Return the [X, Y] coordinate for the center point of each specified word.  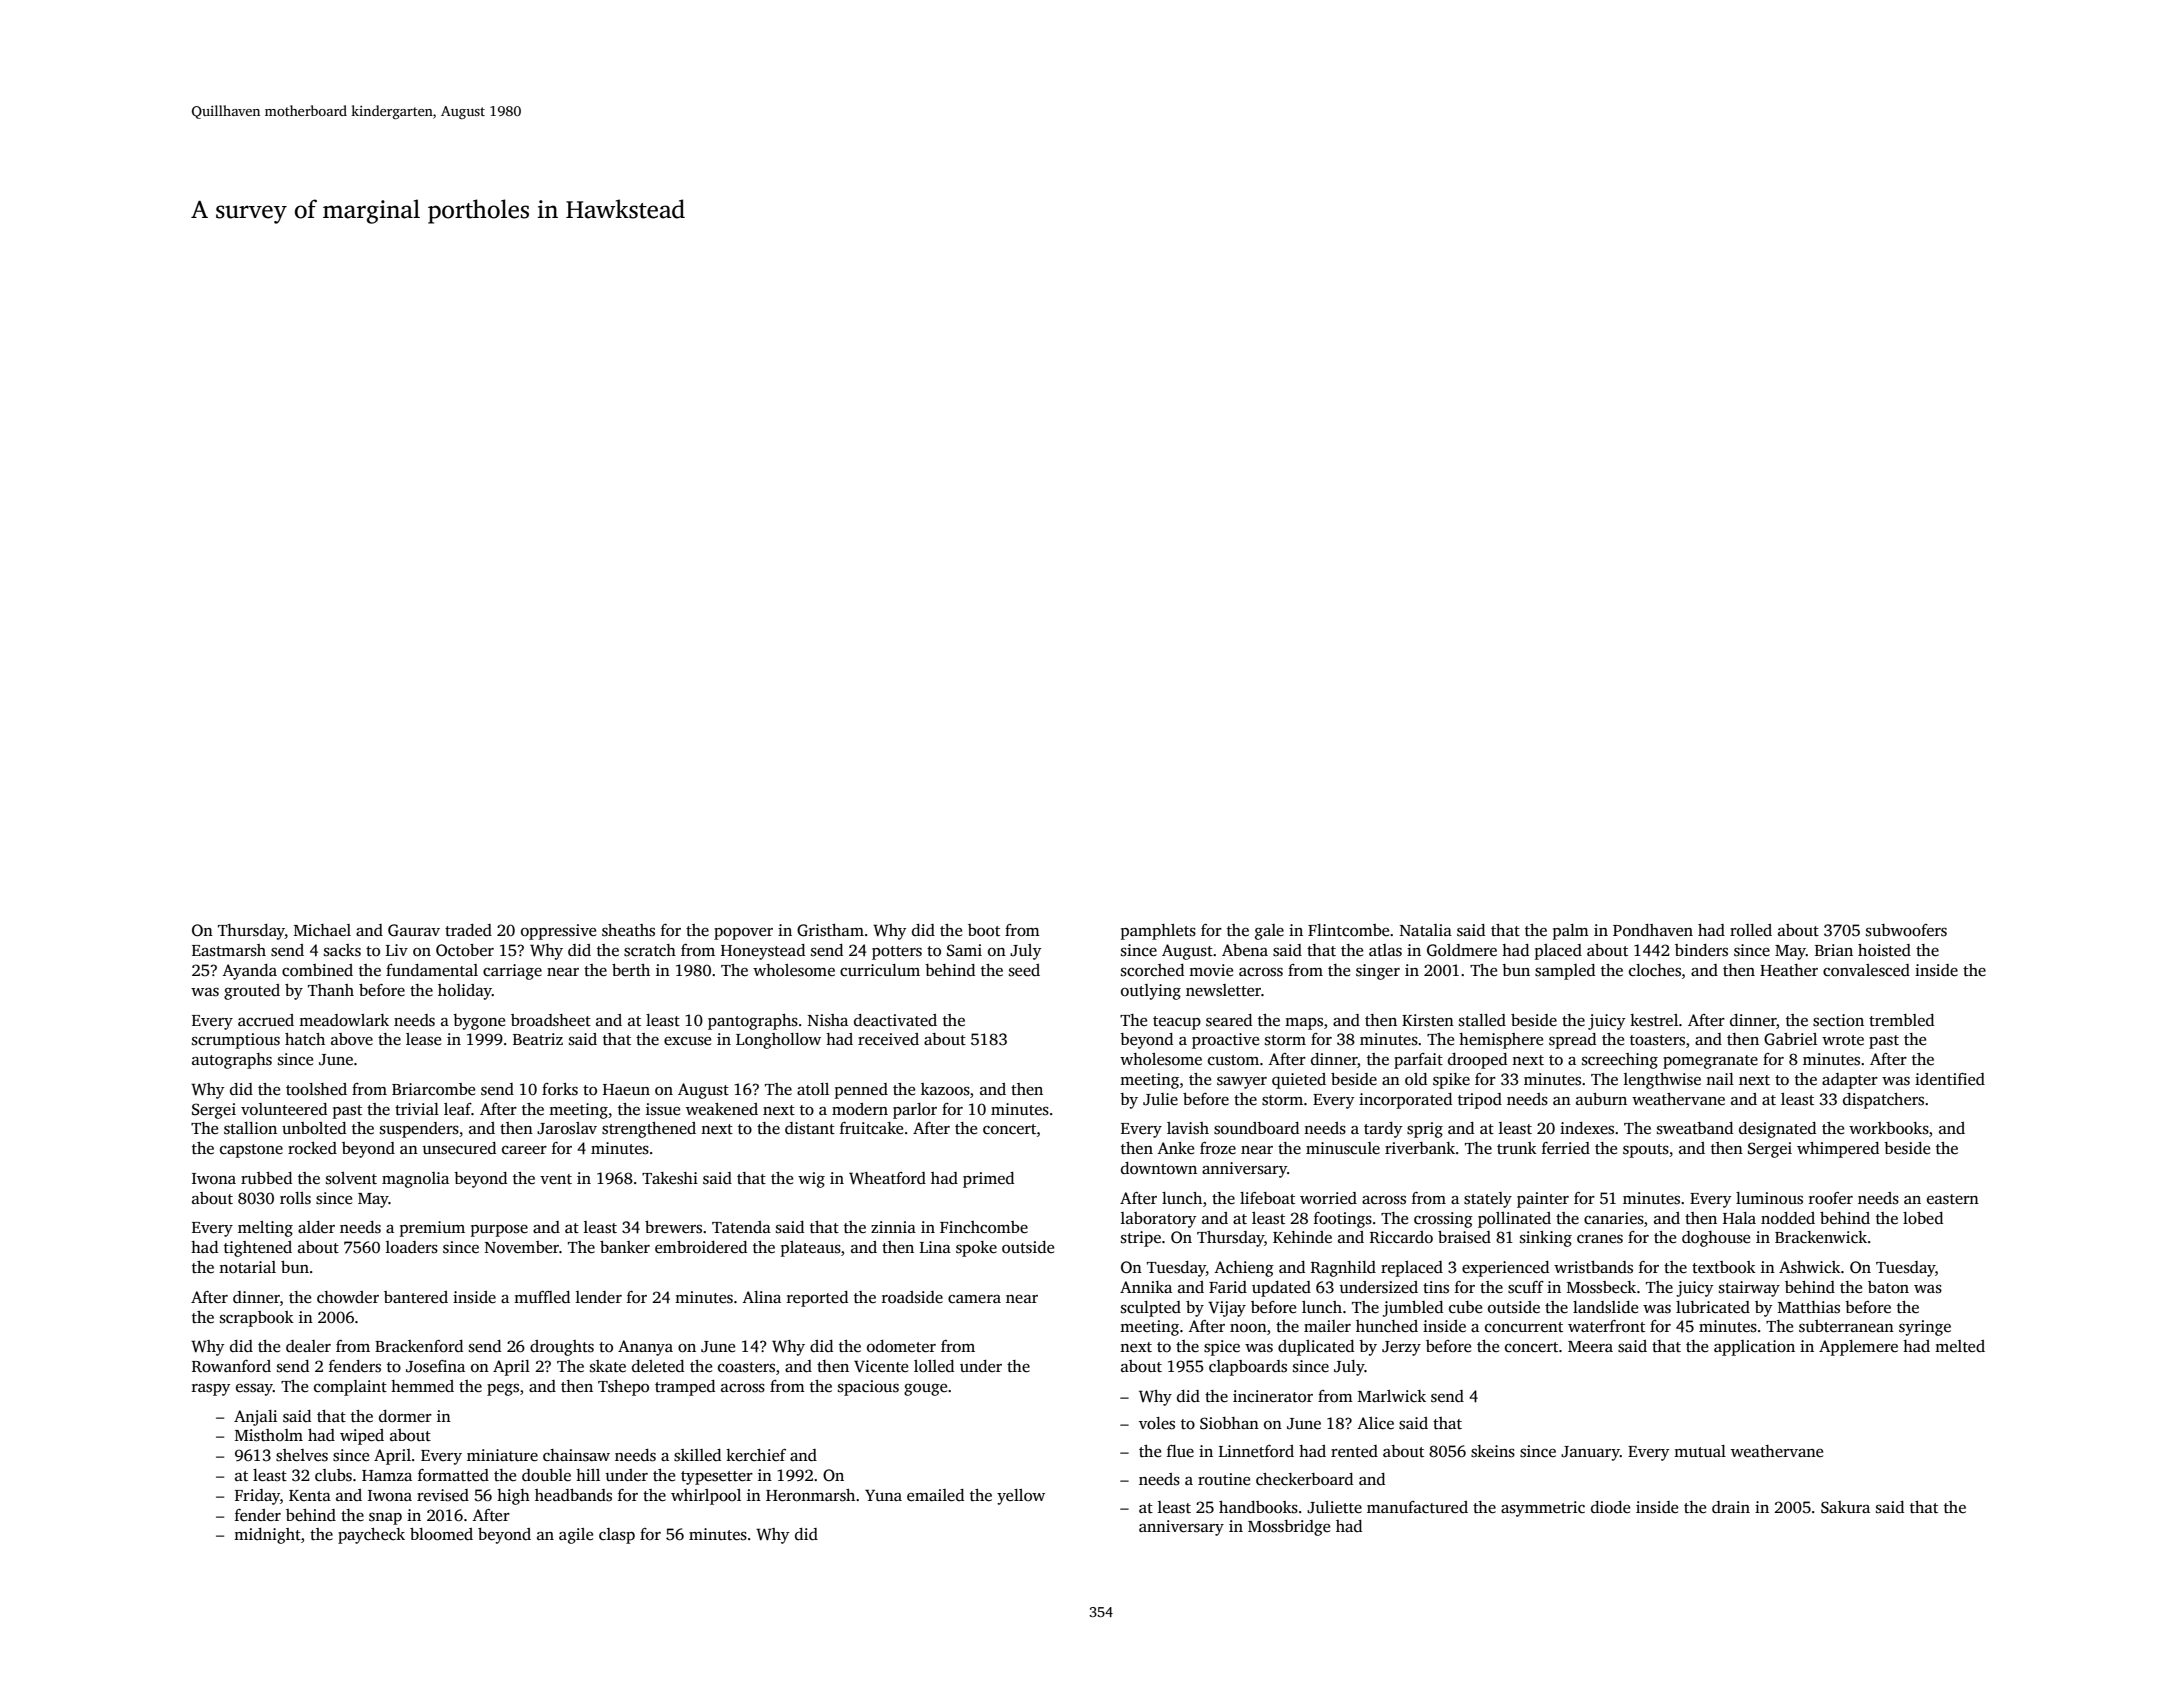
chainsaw [576, 1455]
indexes [1587, 1128]
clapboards [1248, 1368]
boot [984, 930]
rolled [1751, 930]
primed [988, 1180]
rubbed [266, 1178]
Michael [322, 930]
